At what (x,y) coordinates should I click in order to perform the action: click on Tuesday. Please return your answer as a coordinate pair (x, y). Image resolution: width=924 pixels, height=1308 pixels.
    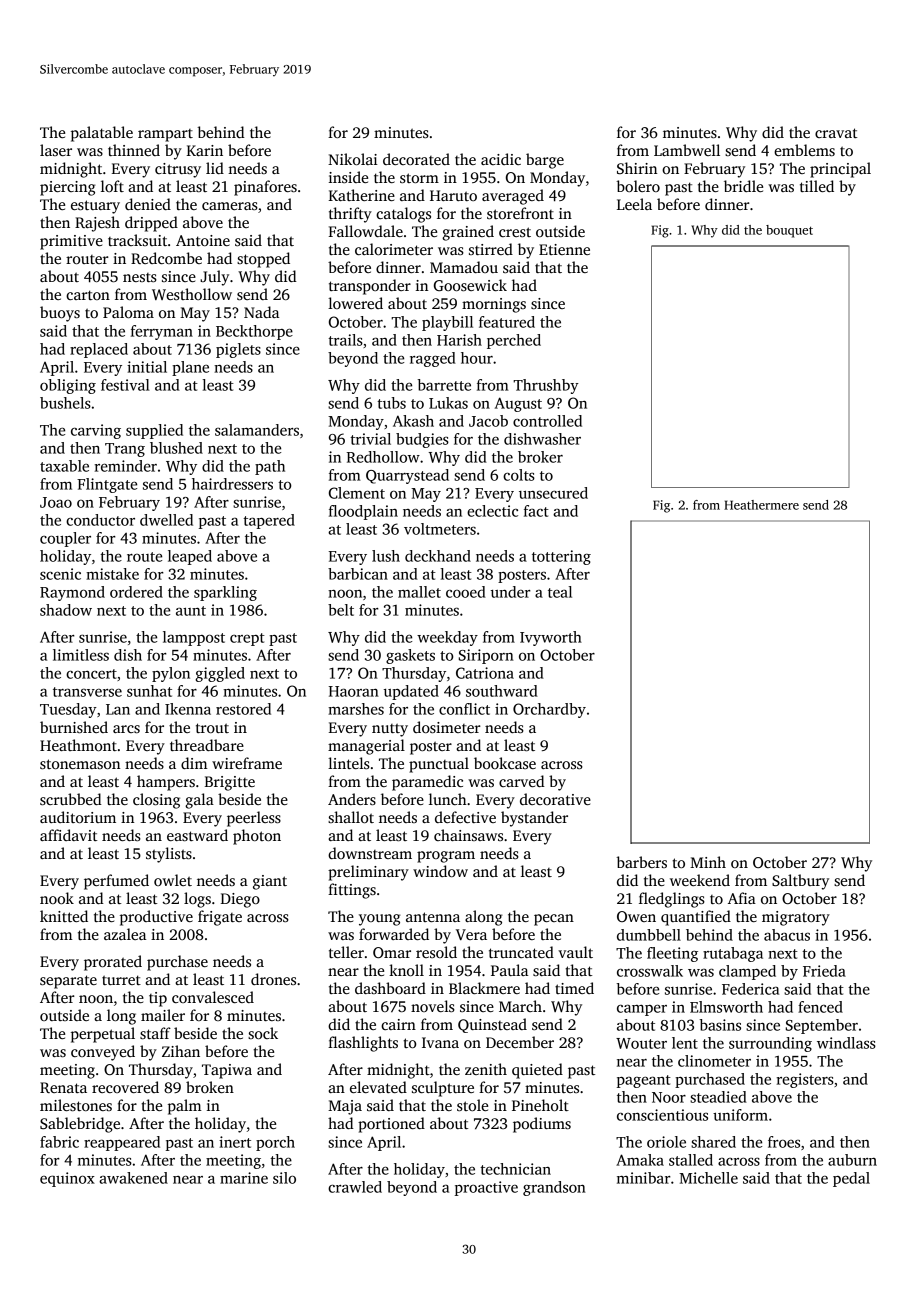
    Looking at the image, I should click on (68, 710).
